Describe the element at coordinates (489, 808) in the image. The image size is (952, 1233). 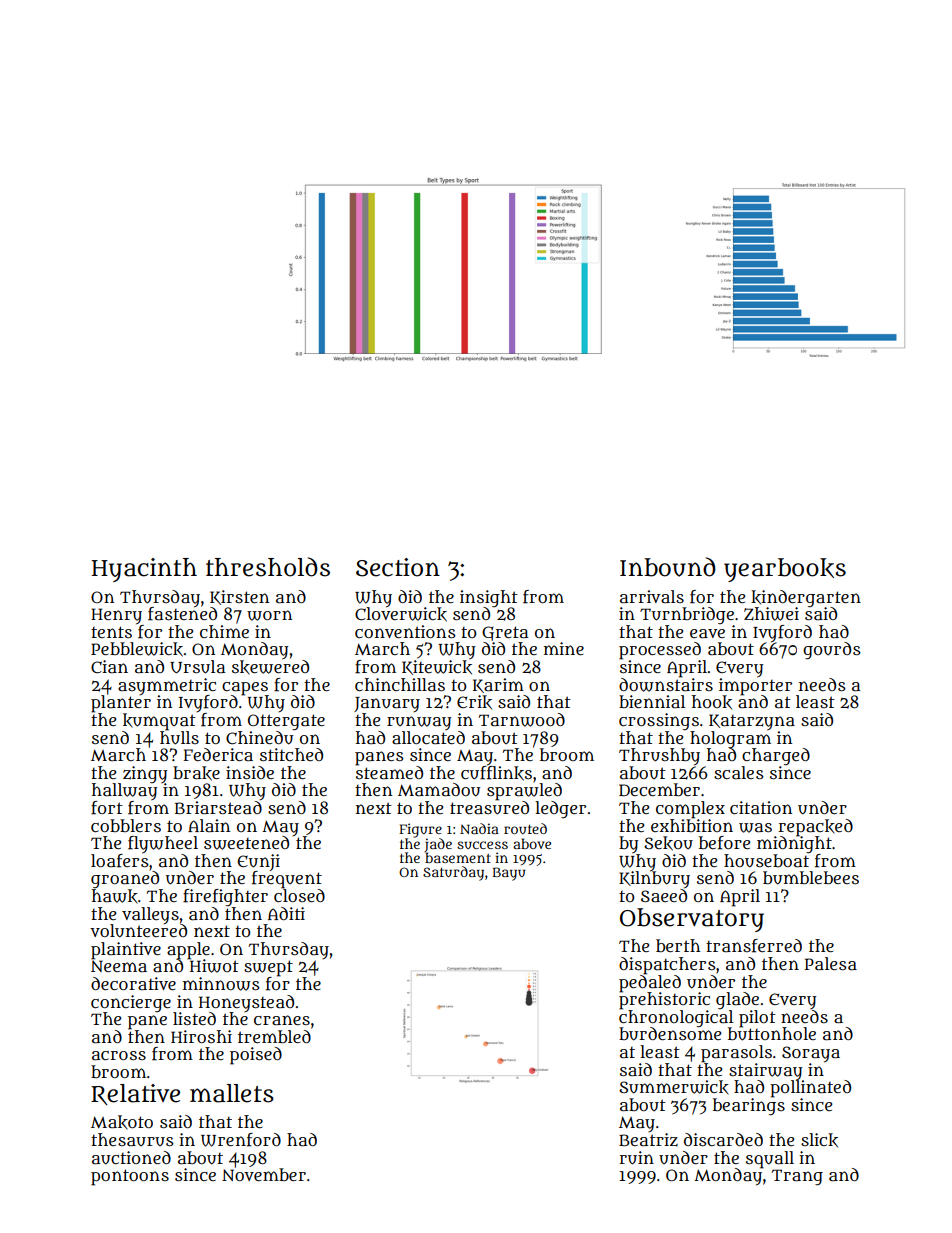
I see `treasured` at that location.
